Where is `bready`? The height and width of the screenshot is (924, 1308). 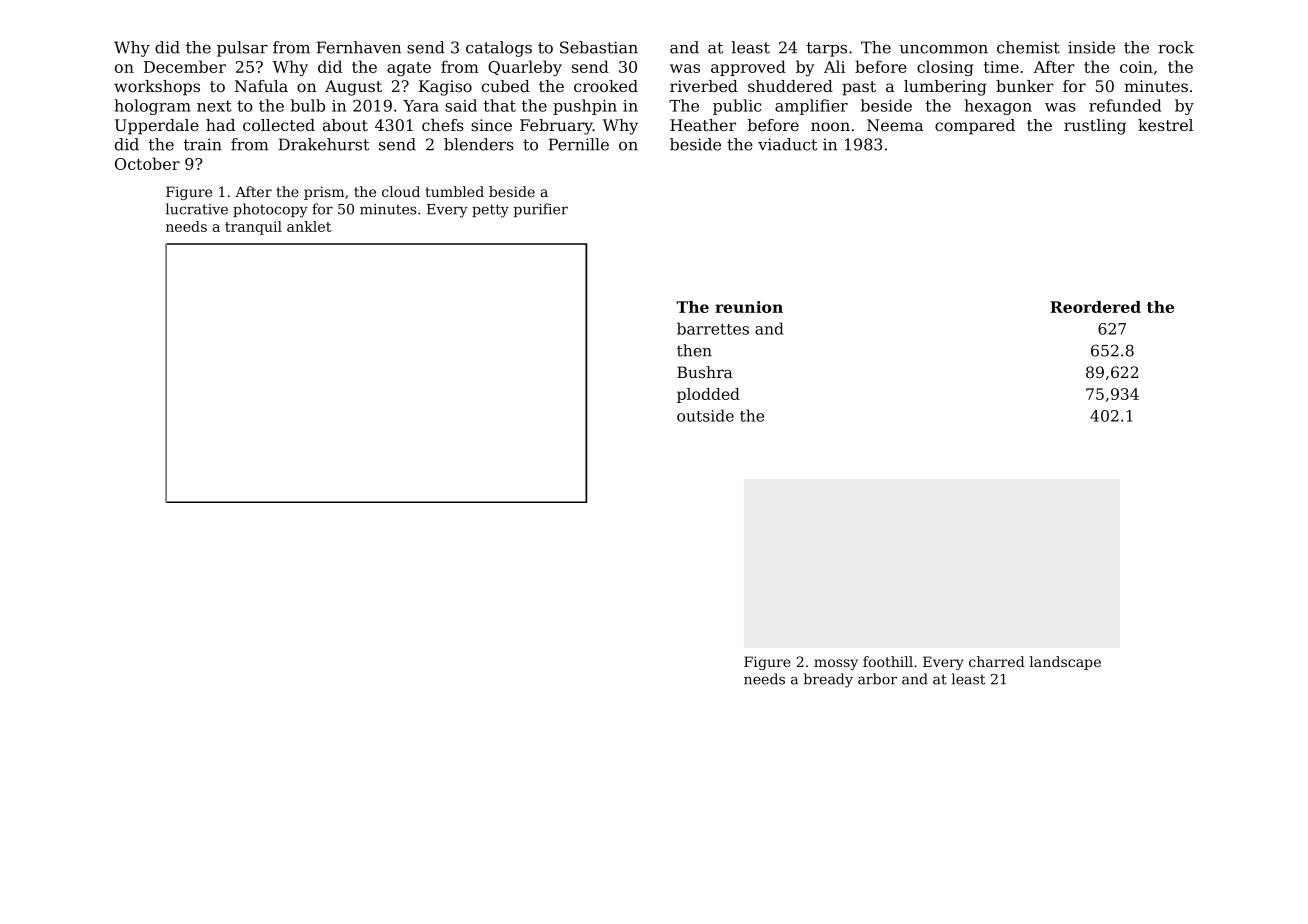 bready is located at coordinates (828, 680).
